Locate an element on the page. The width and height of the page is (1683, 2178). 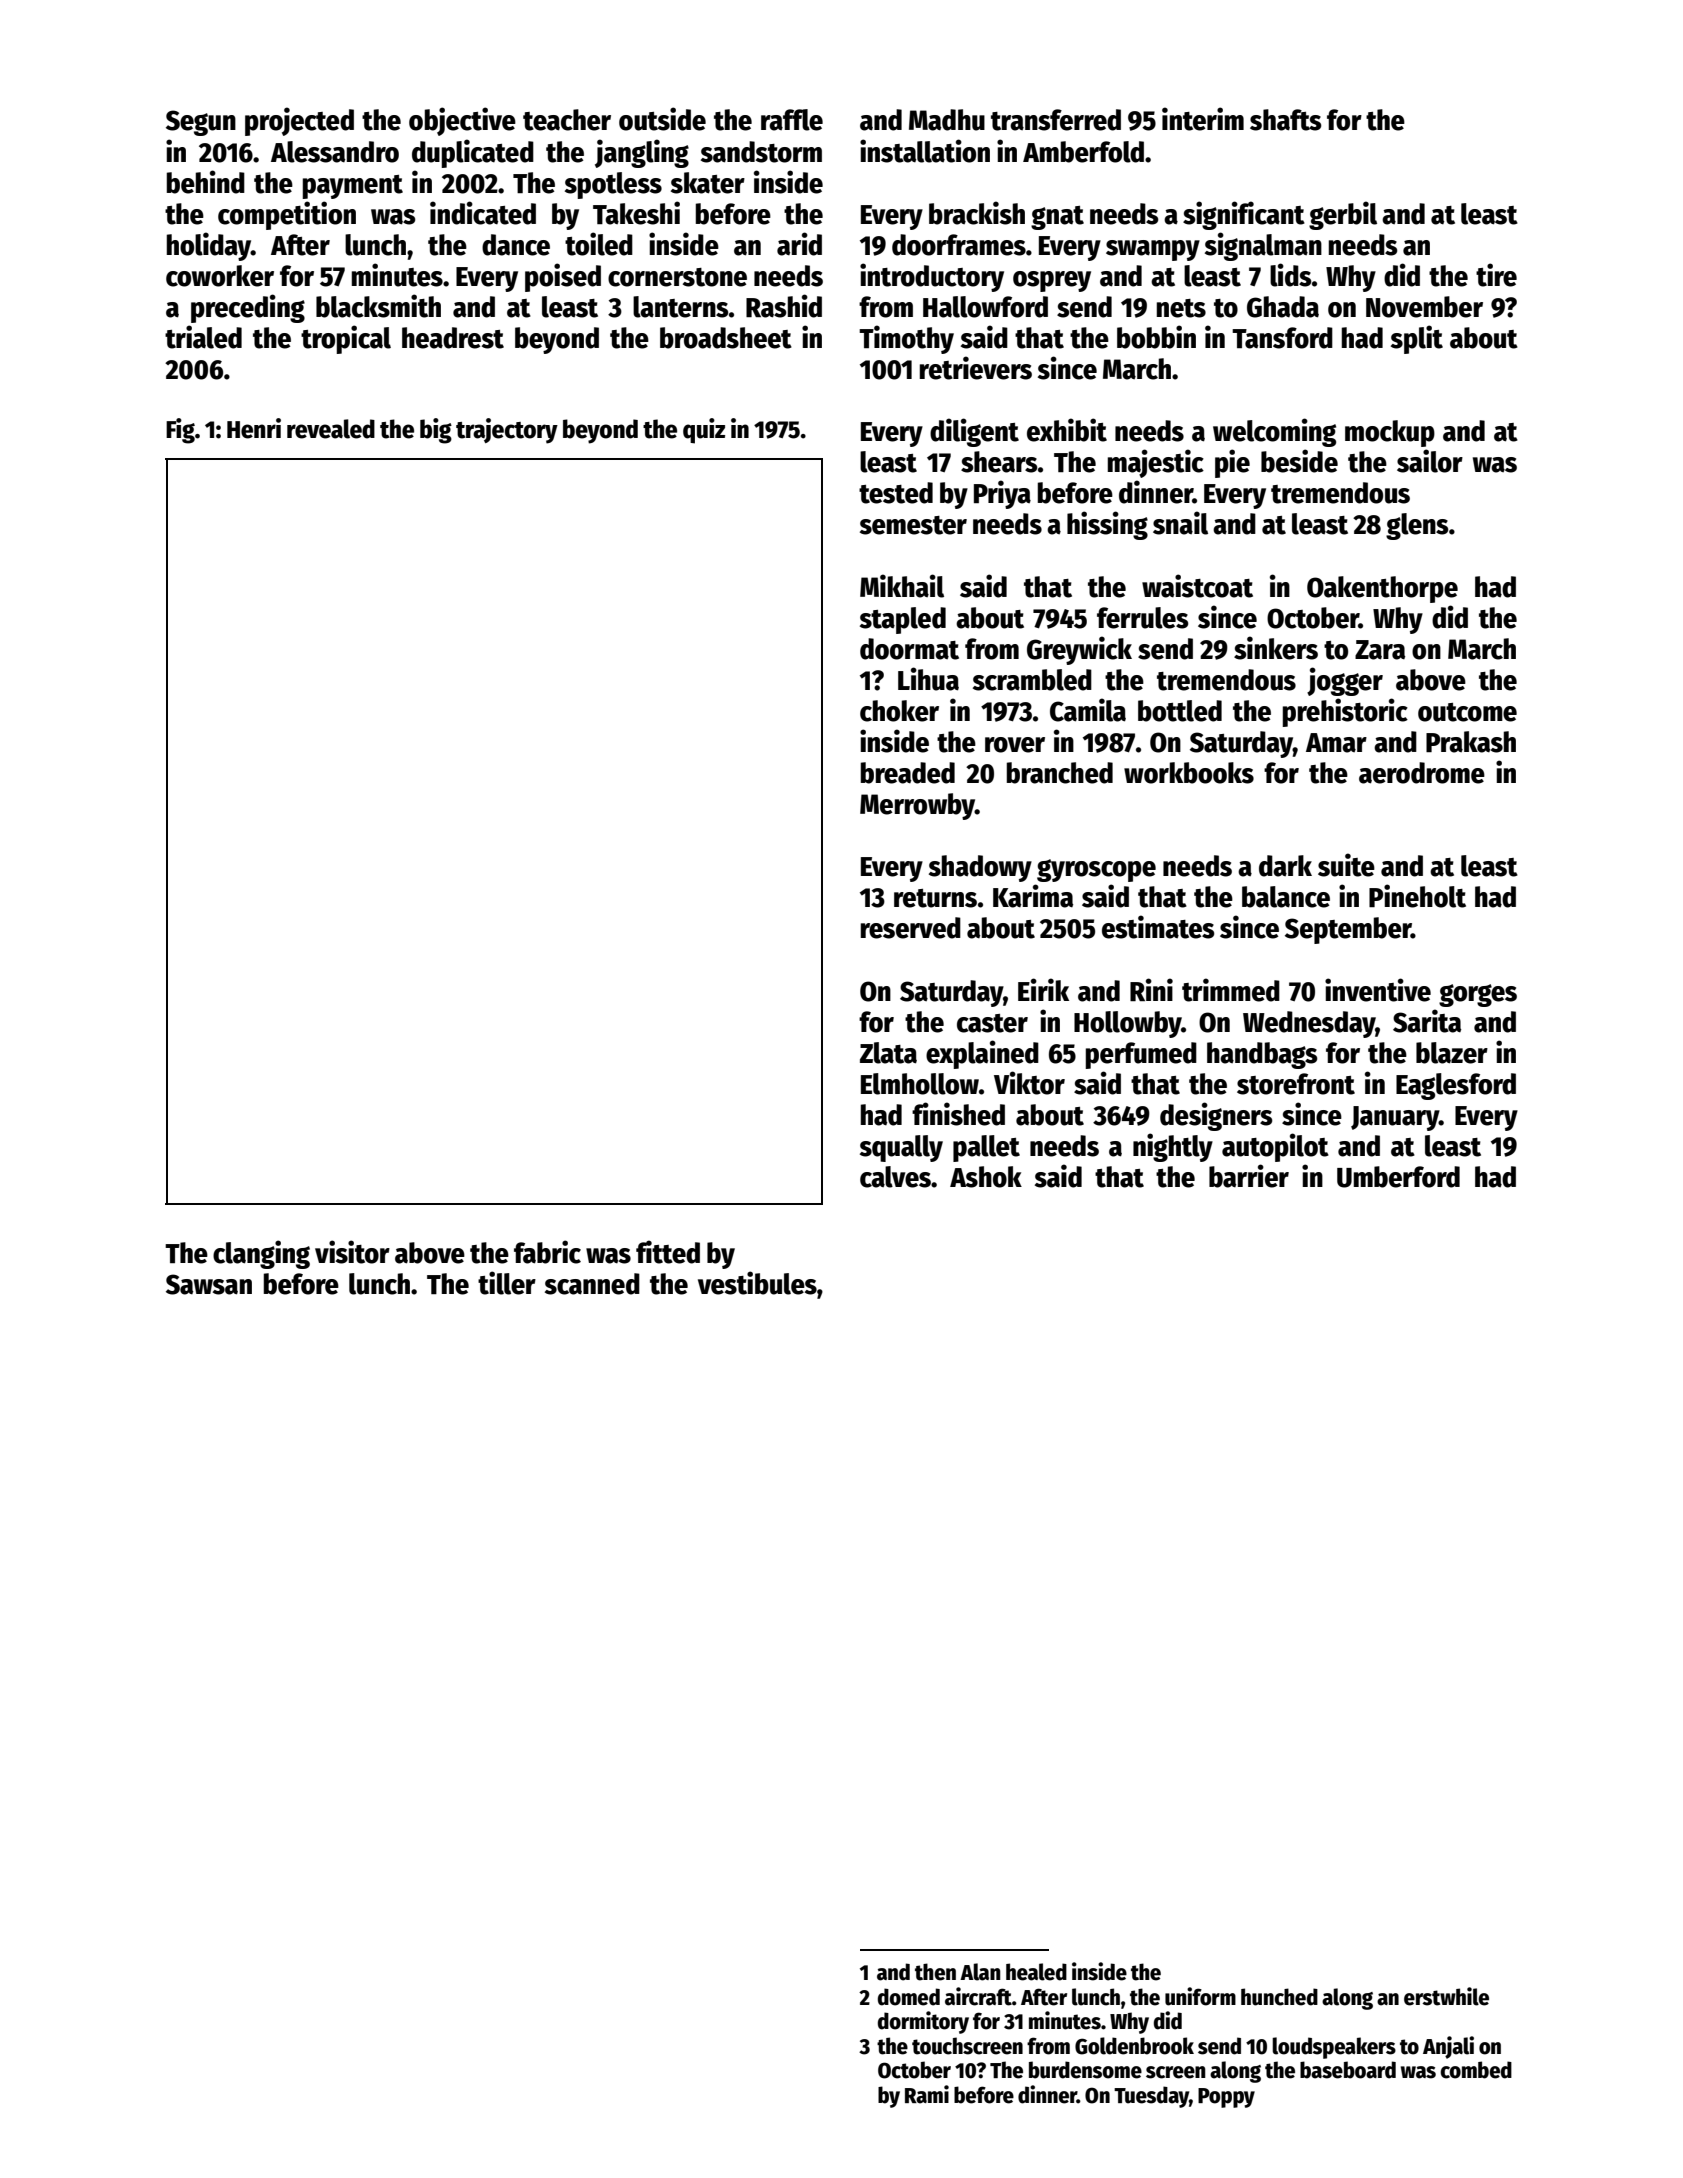
shafts is located at coordinates (1286, 120).
